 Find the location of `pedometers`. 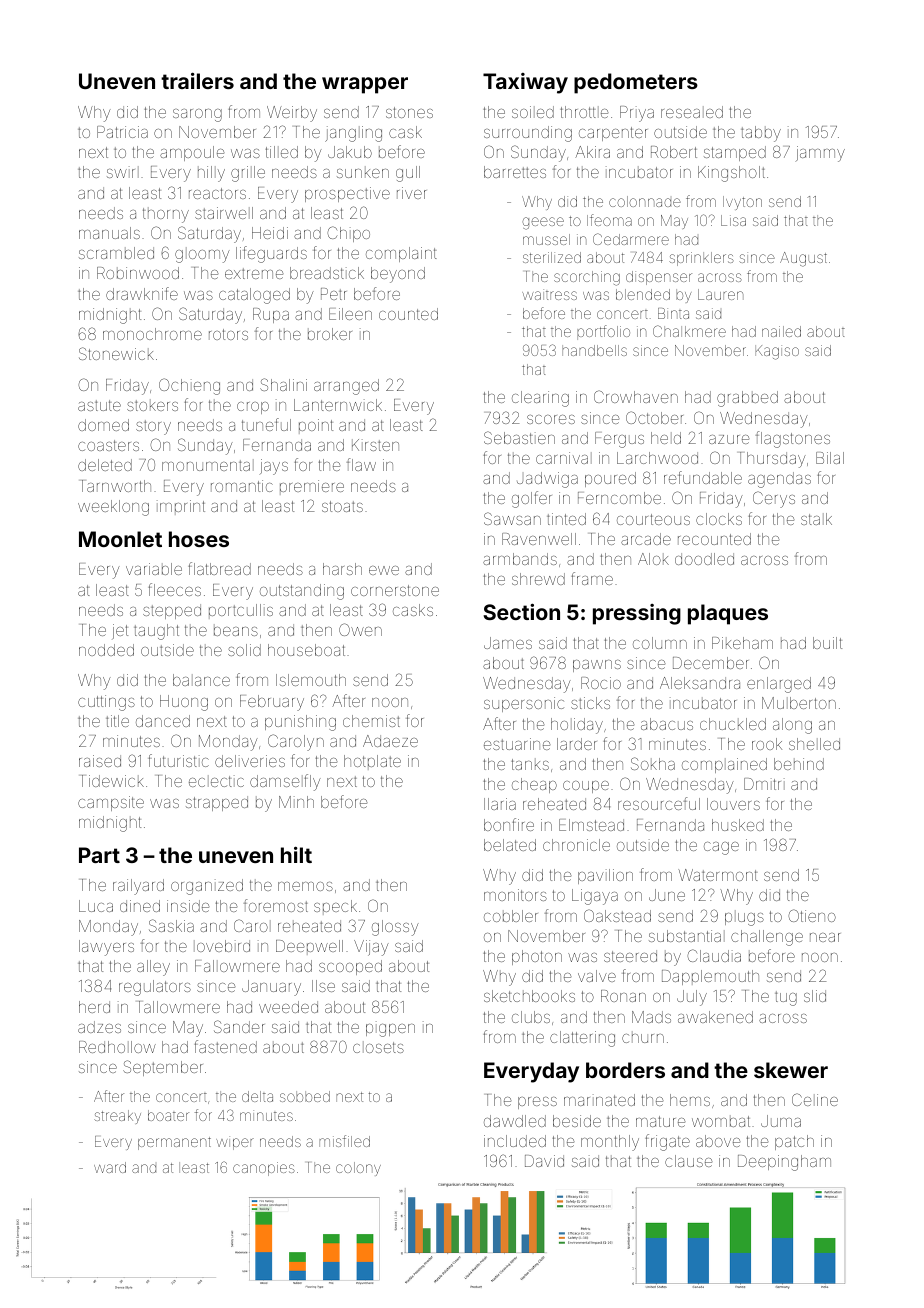

pedometers is located at coordinates (636, 83).
